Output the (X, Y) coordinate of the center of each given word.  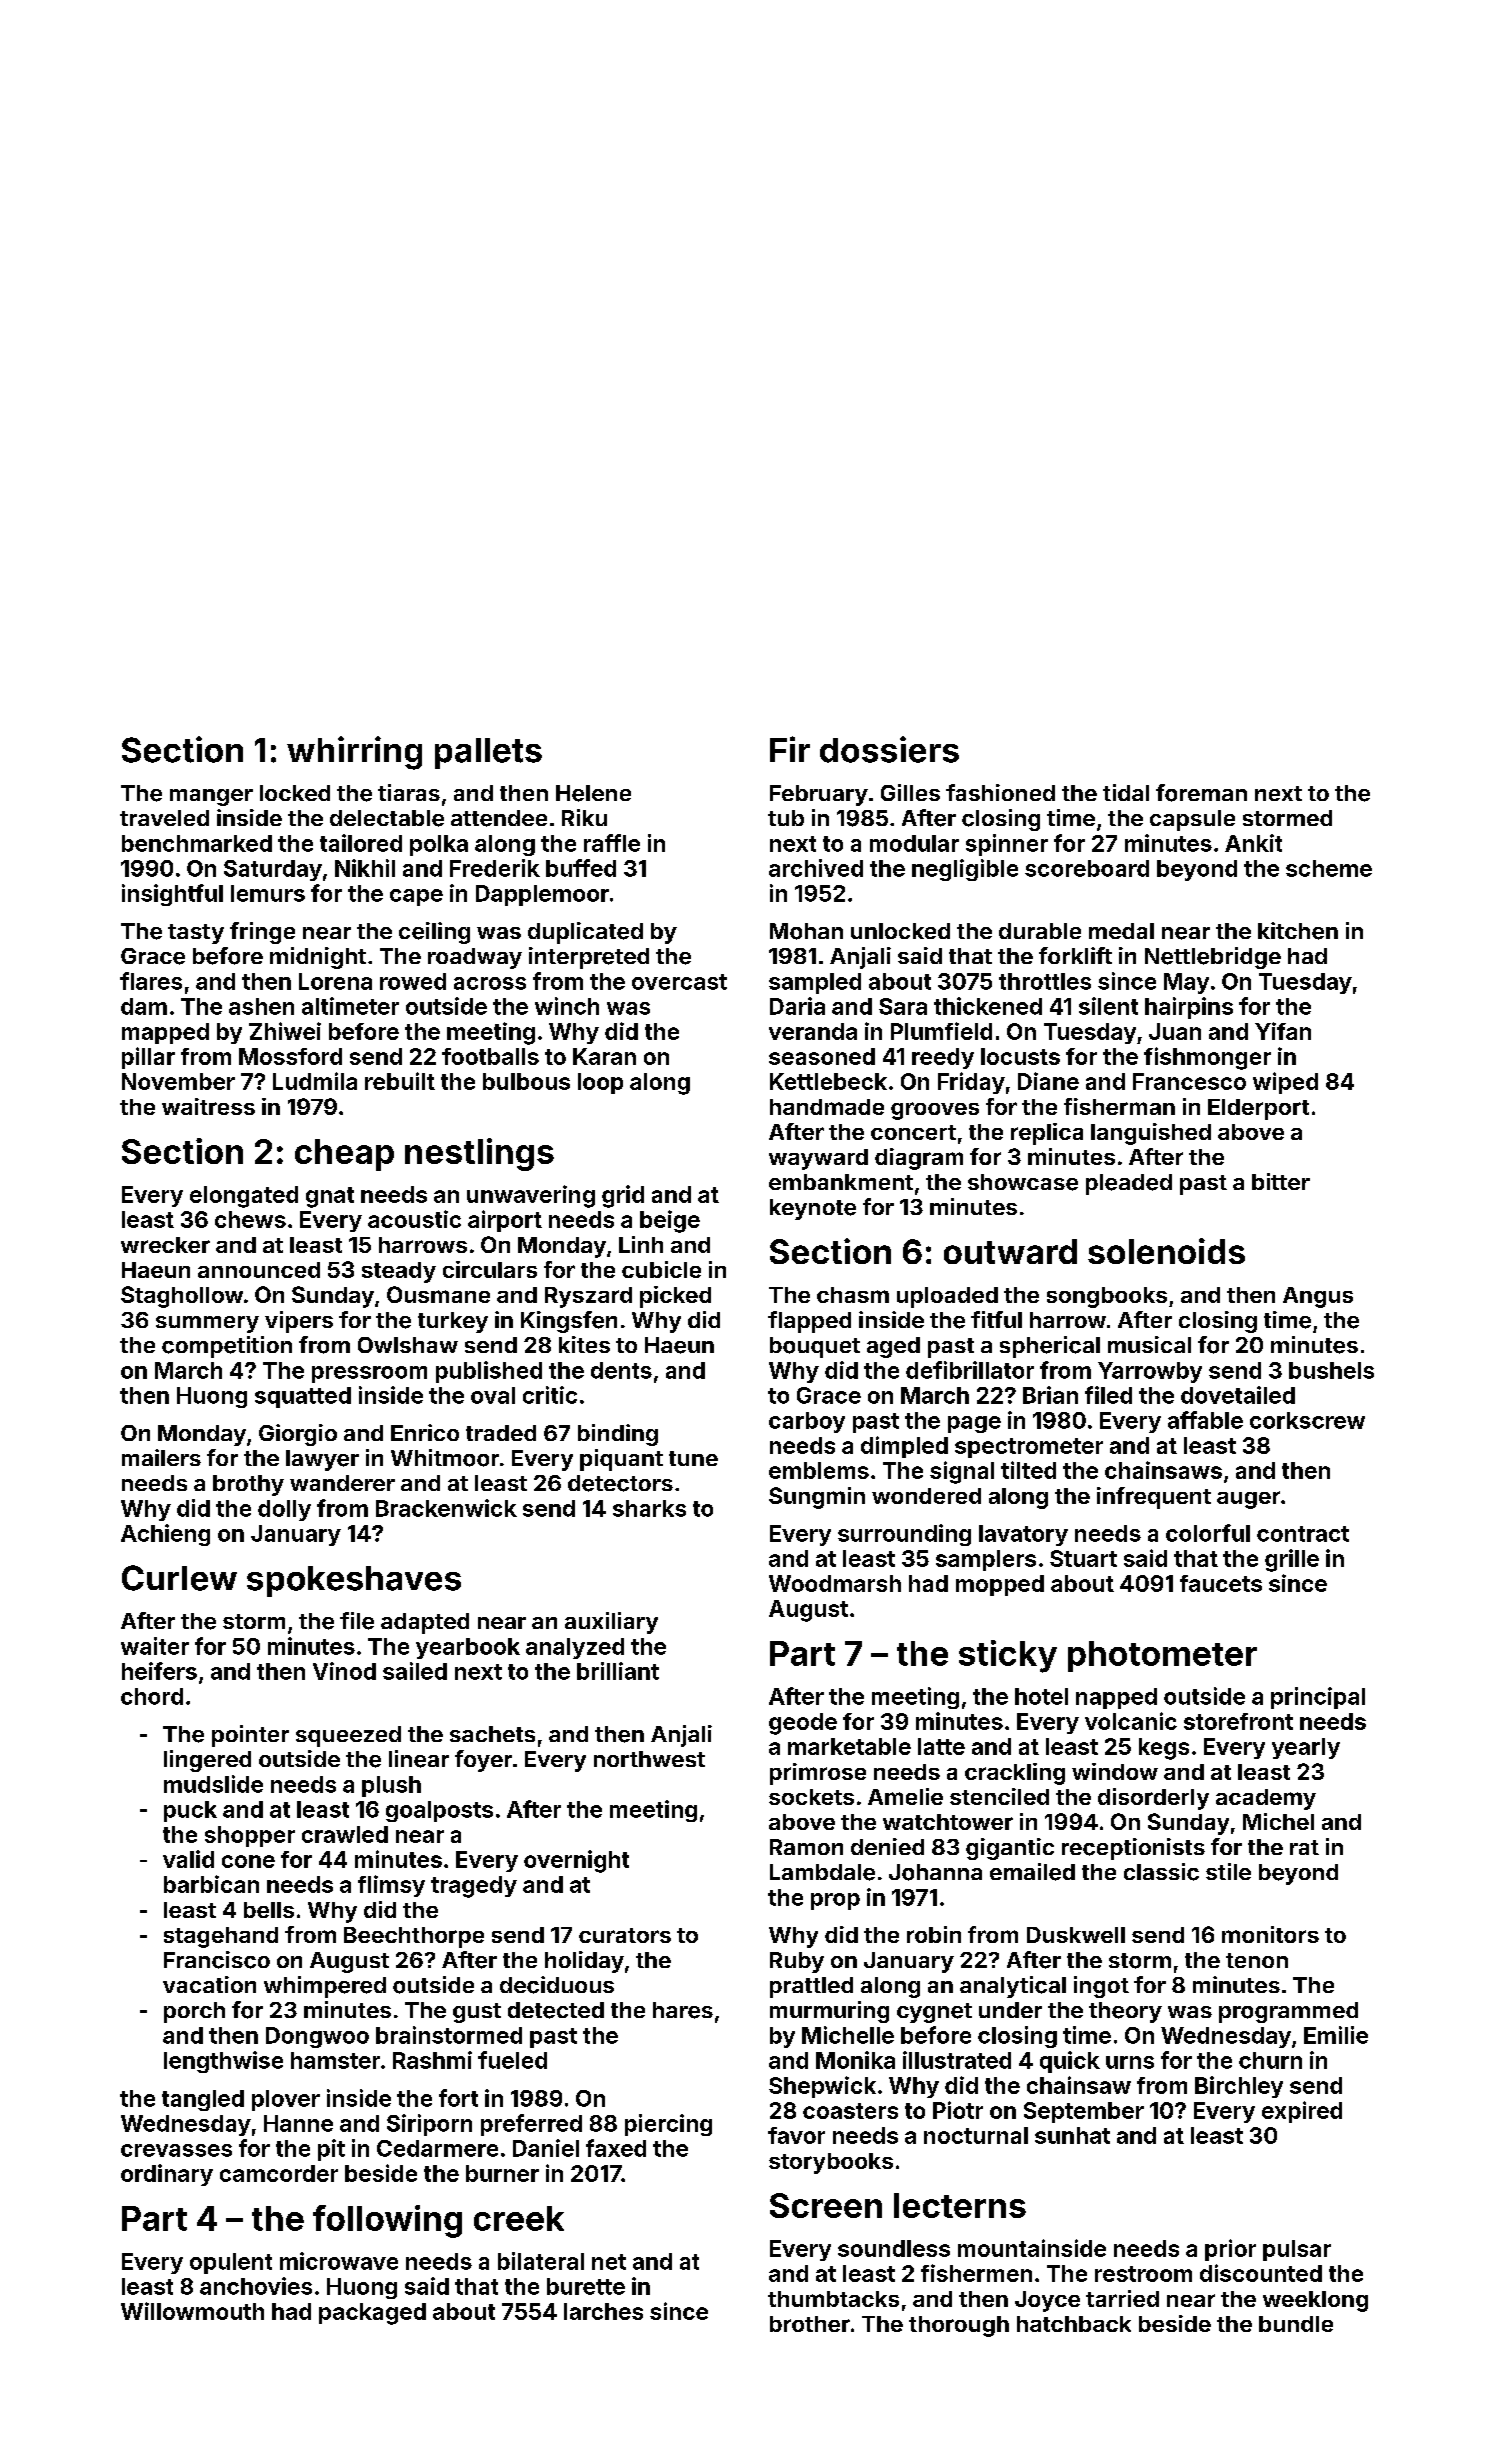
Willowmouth (192, 2311)
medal (1121, 931)
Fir (790, 749)
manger (211, 797)
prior (1230, 2250)
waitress (208, 1106)
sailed (415, 1671)
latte (941, 1746)
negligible (965, 870)
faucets (1221, 1583)
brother (810, 2324)
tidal (1126, 792)
